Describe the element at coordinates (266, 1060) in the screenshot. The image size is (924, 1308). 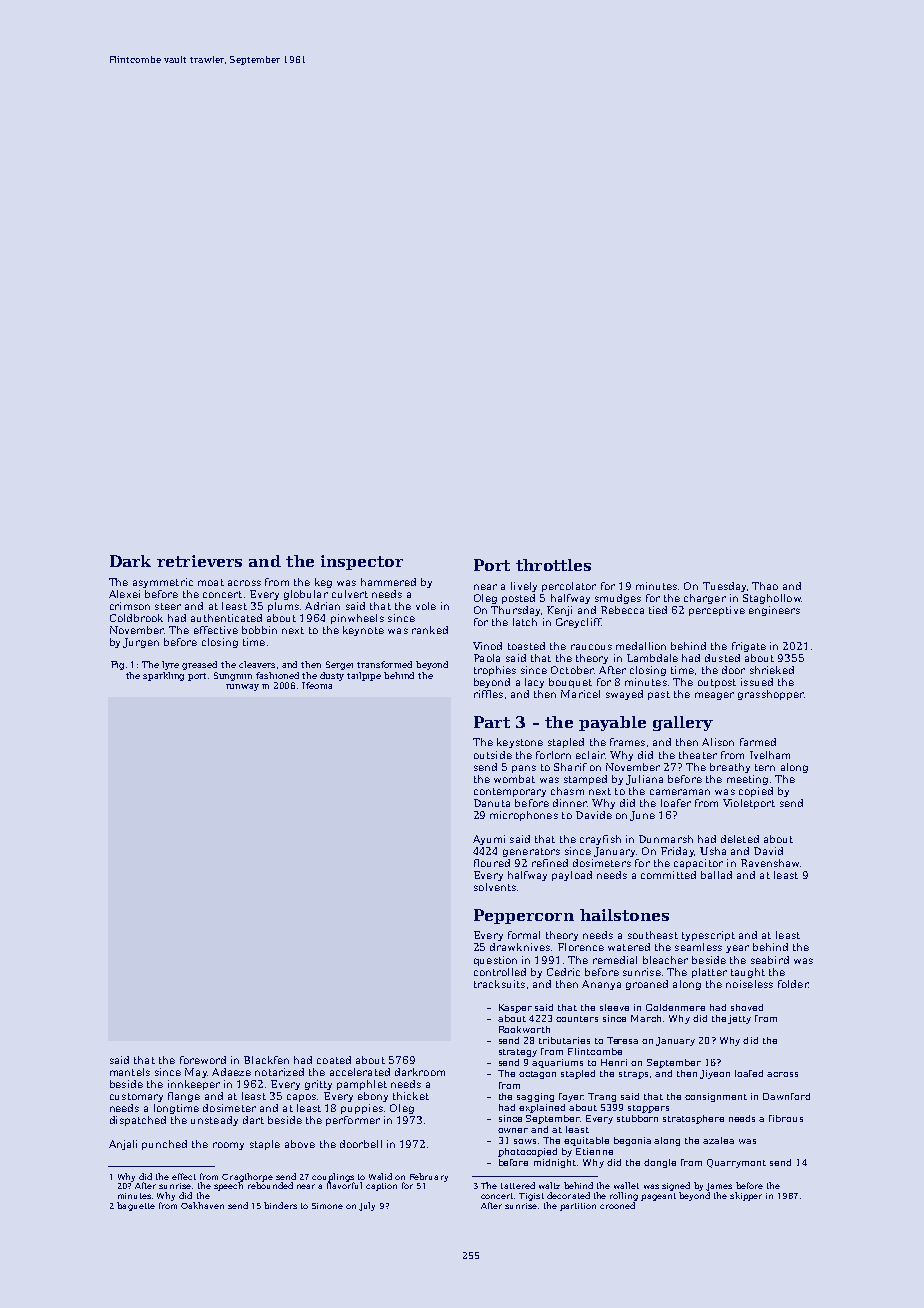
I see `Blackfen` at that location.
